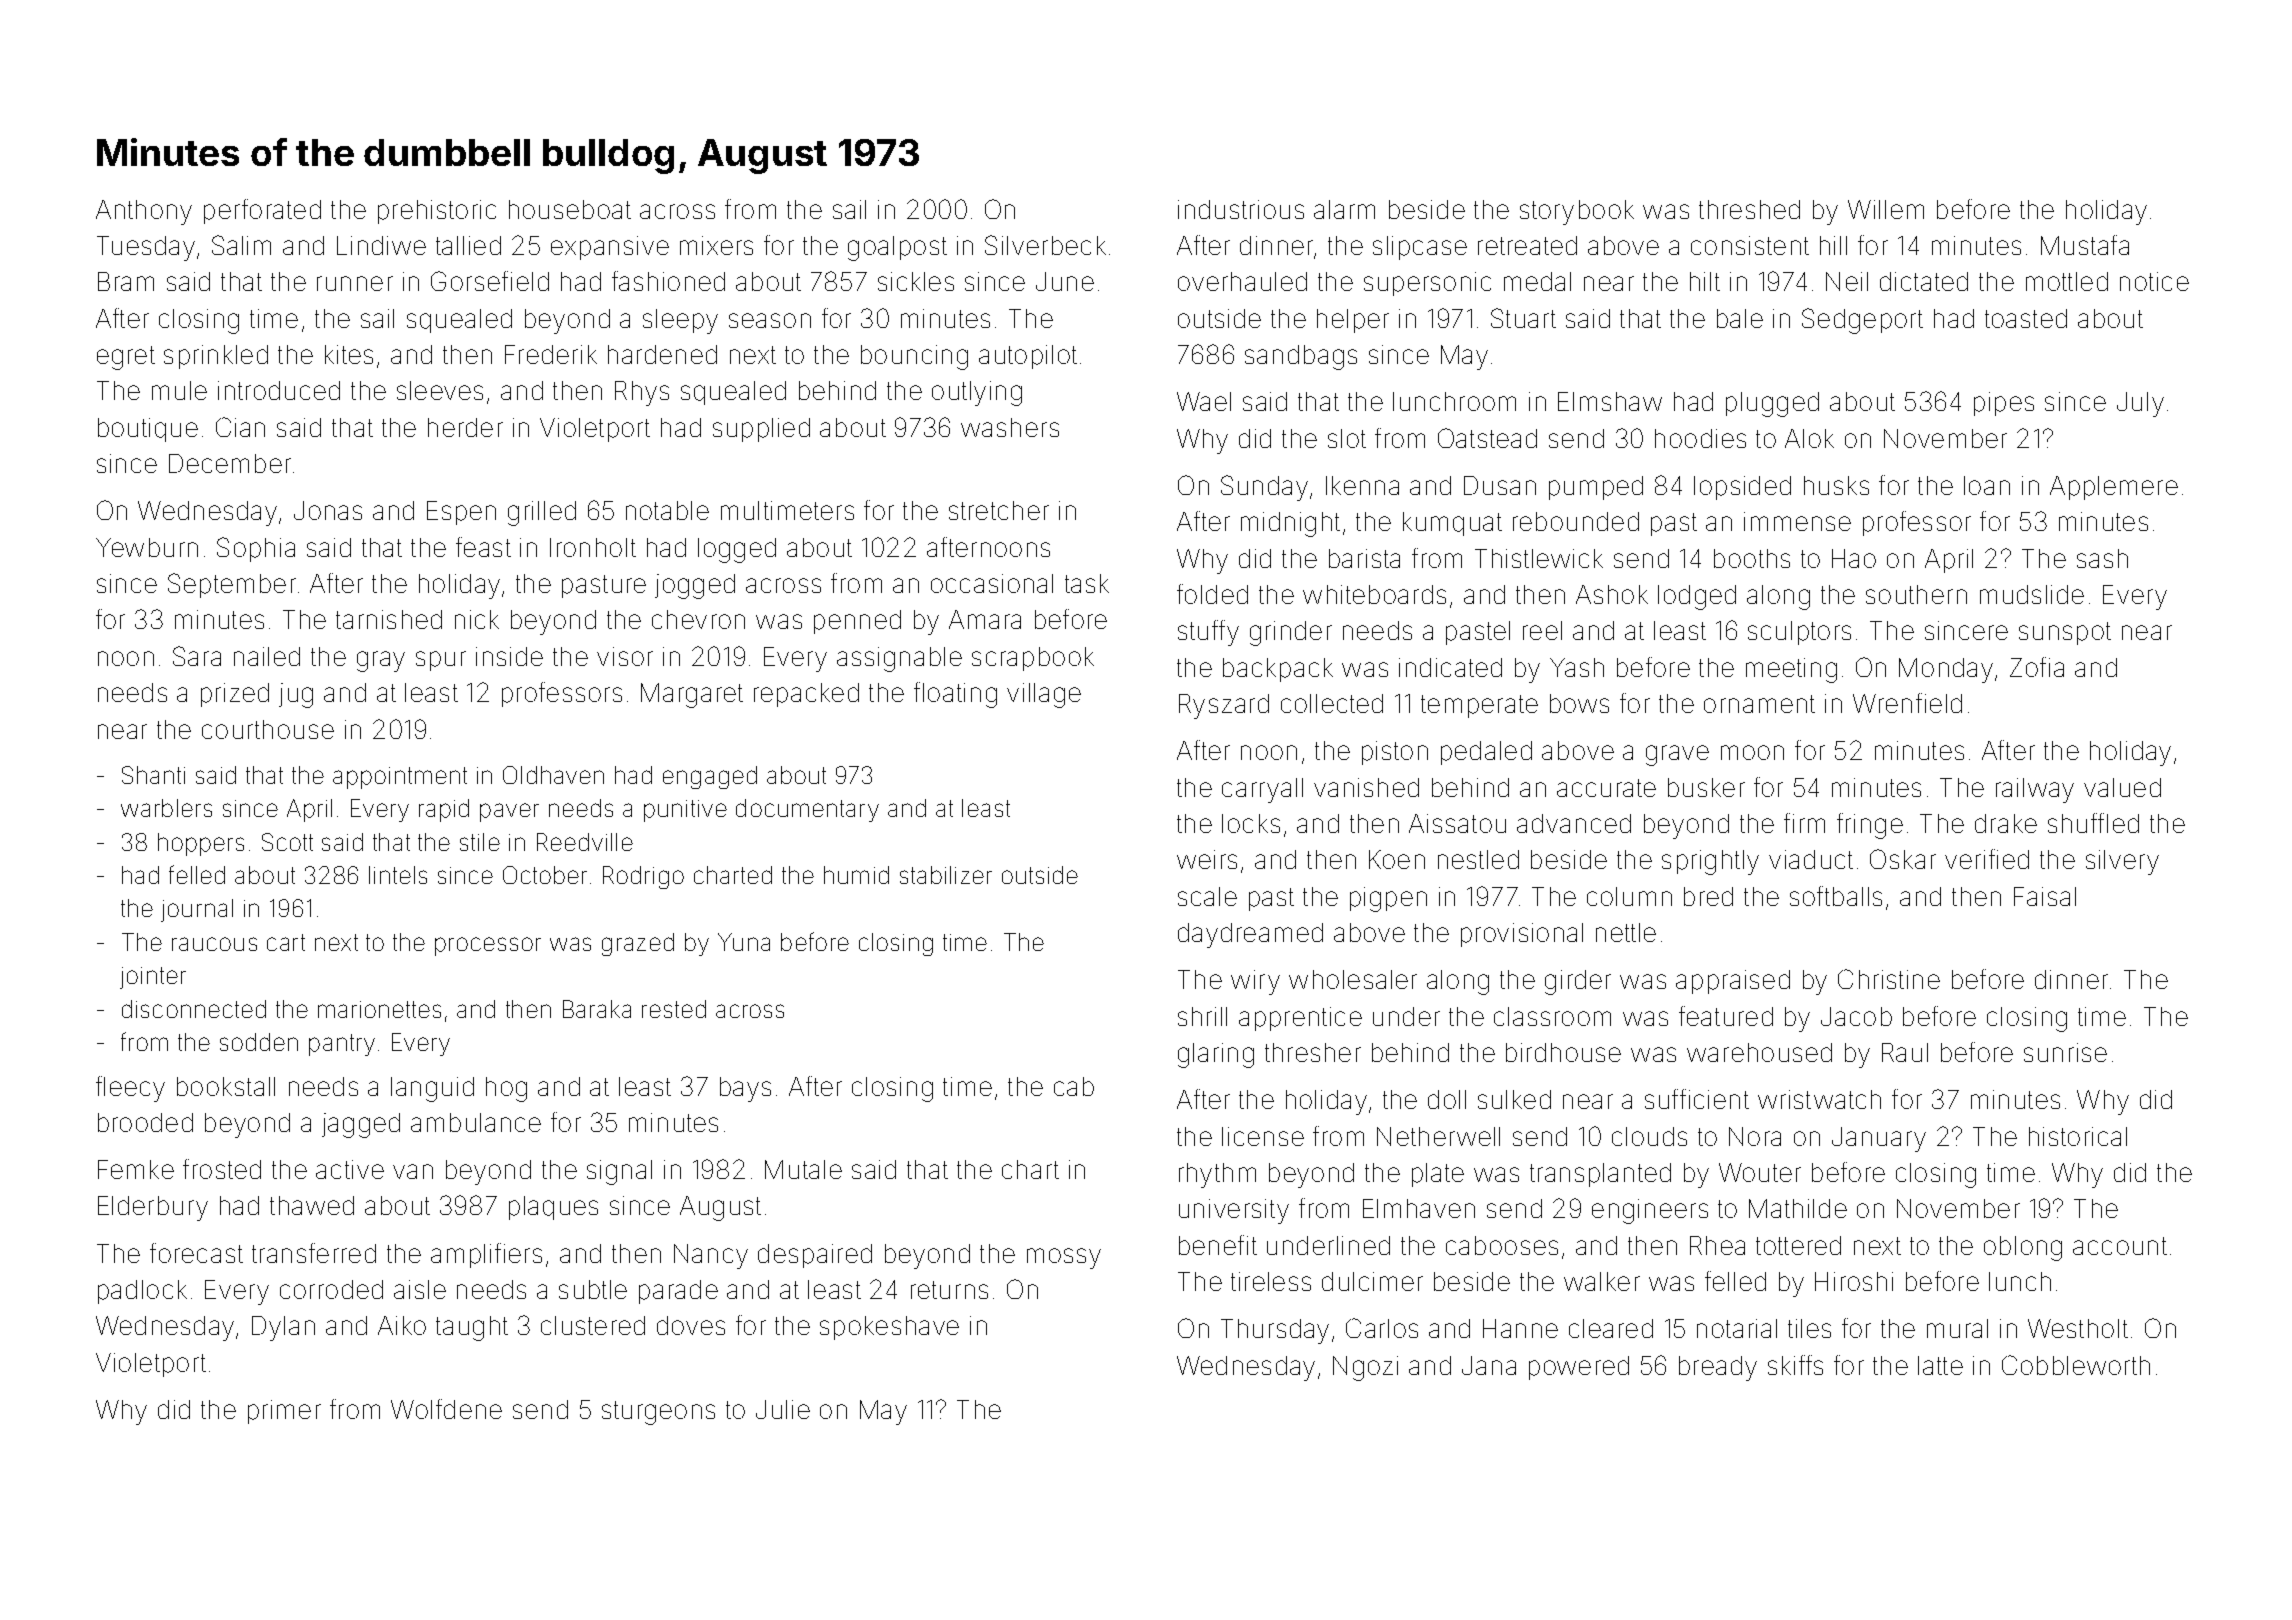 The height and width of the document is (1620, 2292). I want to click on Rodrigo, so click(643, 877).
